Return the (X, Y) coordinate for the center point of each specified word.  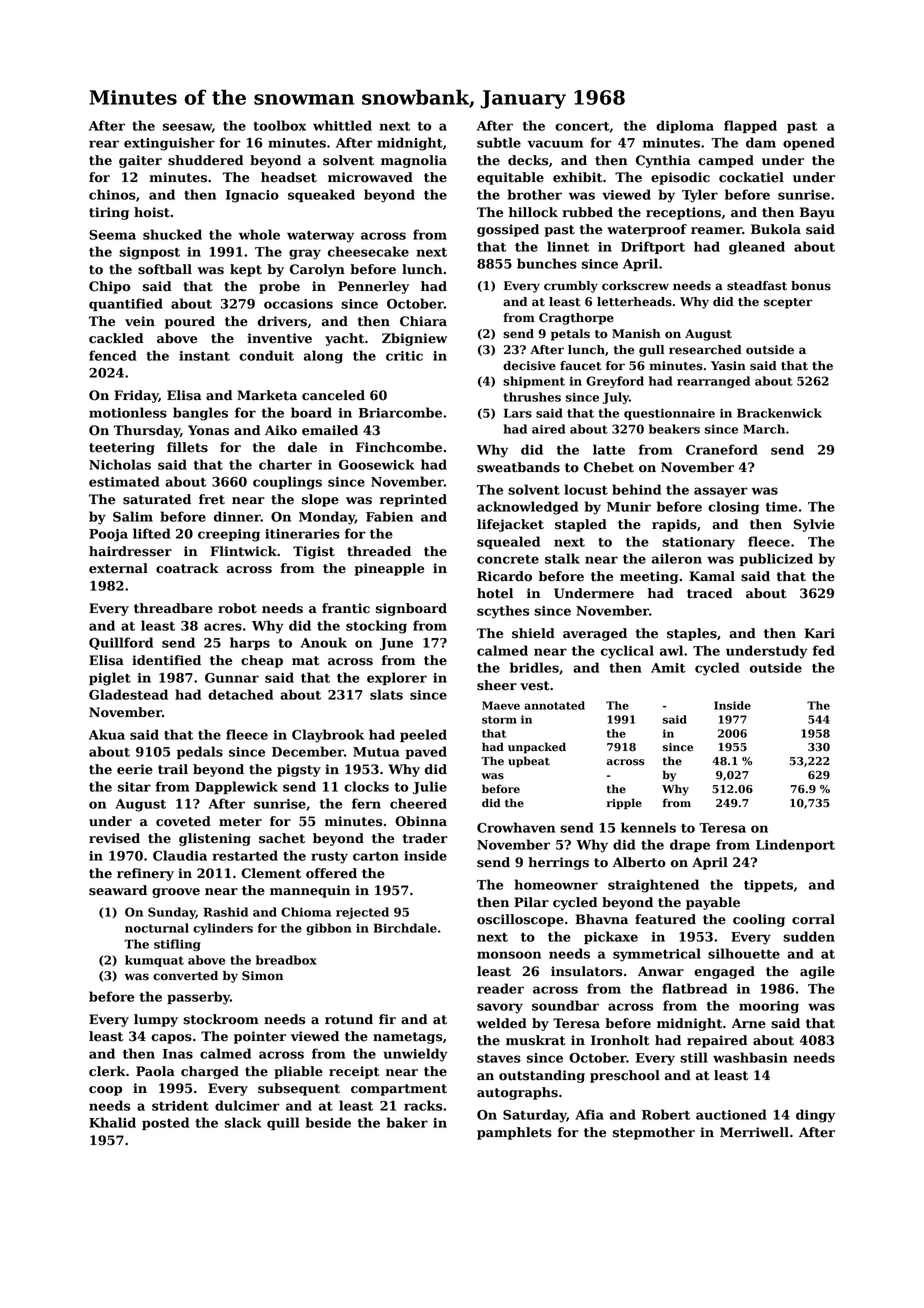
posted (165, 1123)
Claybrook (328, 736)
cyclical (627, 652)
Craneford (722, 449)
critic (404, 356)
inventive (279, 338)
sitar (134, 787)
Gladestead (128, 694)
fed (824, 650)
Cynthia (663, 161)
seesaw (187, 127)
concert (582, 126)
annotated (554, 705)
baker (407, 1122)
